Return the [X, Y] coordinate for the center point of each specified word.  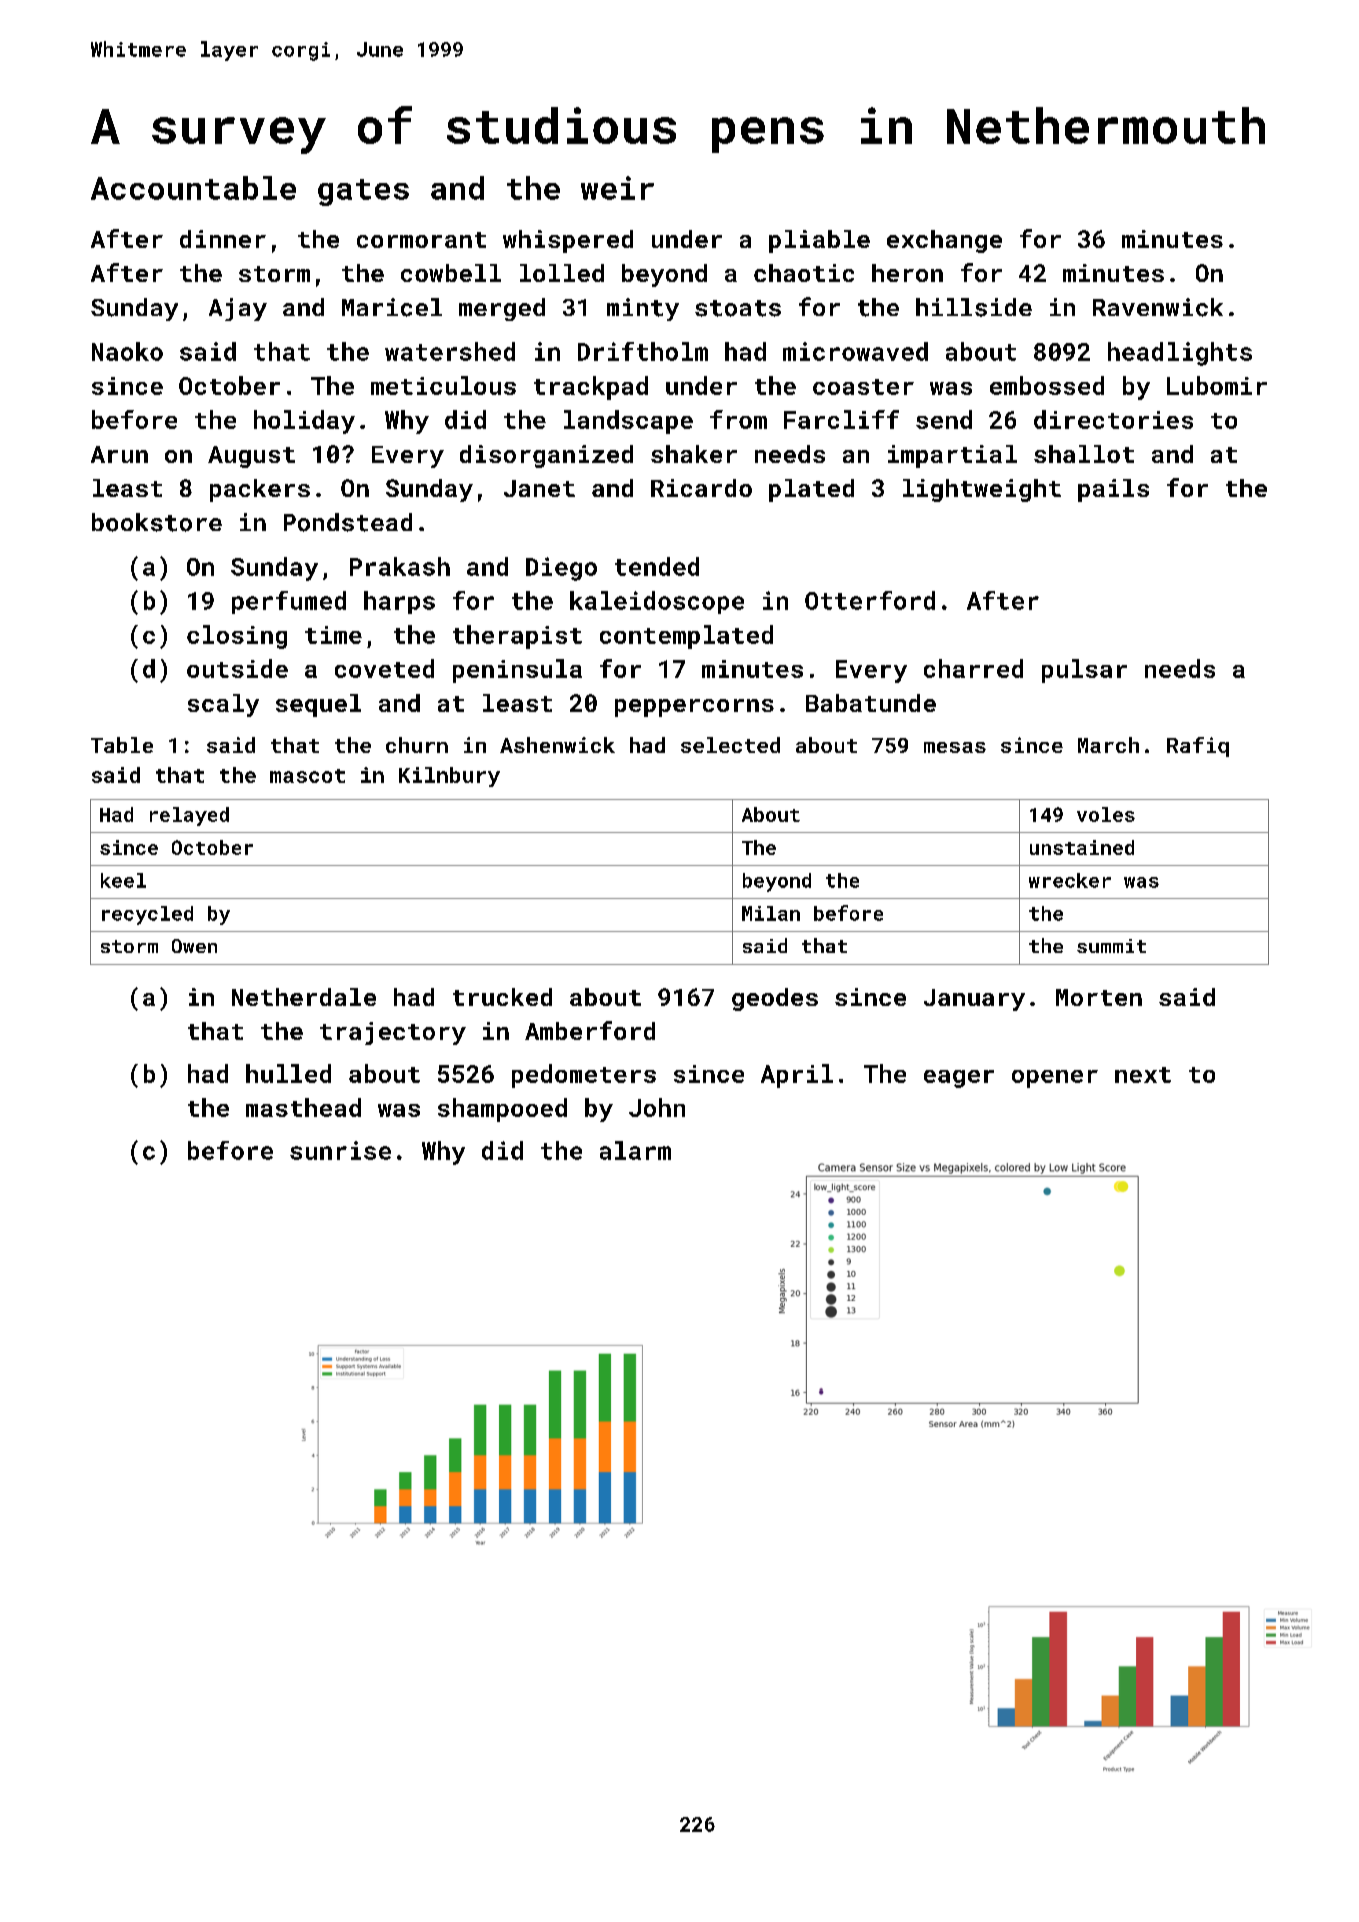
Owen [194, 946]
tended [657, 566]
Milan [771, 913]
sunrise [340, 1150]
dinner [223, 239]
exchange [944, 241]
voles [1106, 814]
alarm [635, 1150]
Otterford [870, 600]
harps [399, 602]
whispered [568, 241]
